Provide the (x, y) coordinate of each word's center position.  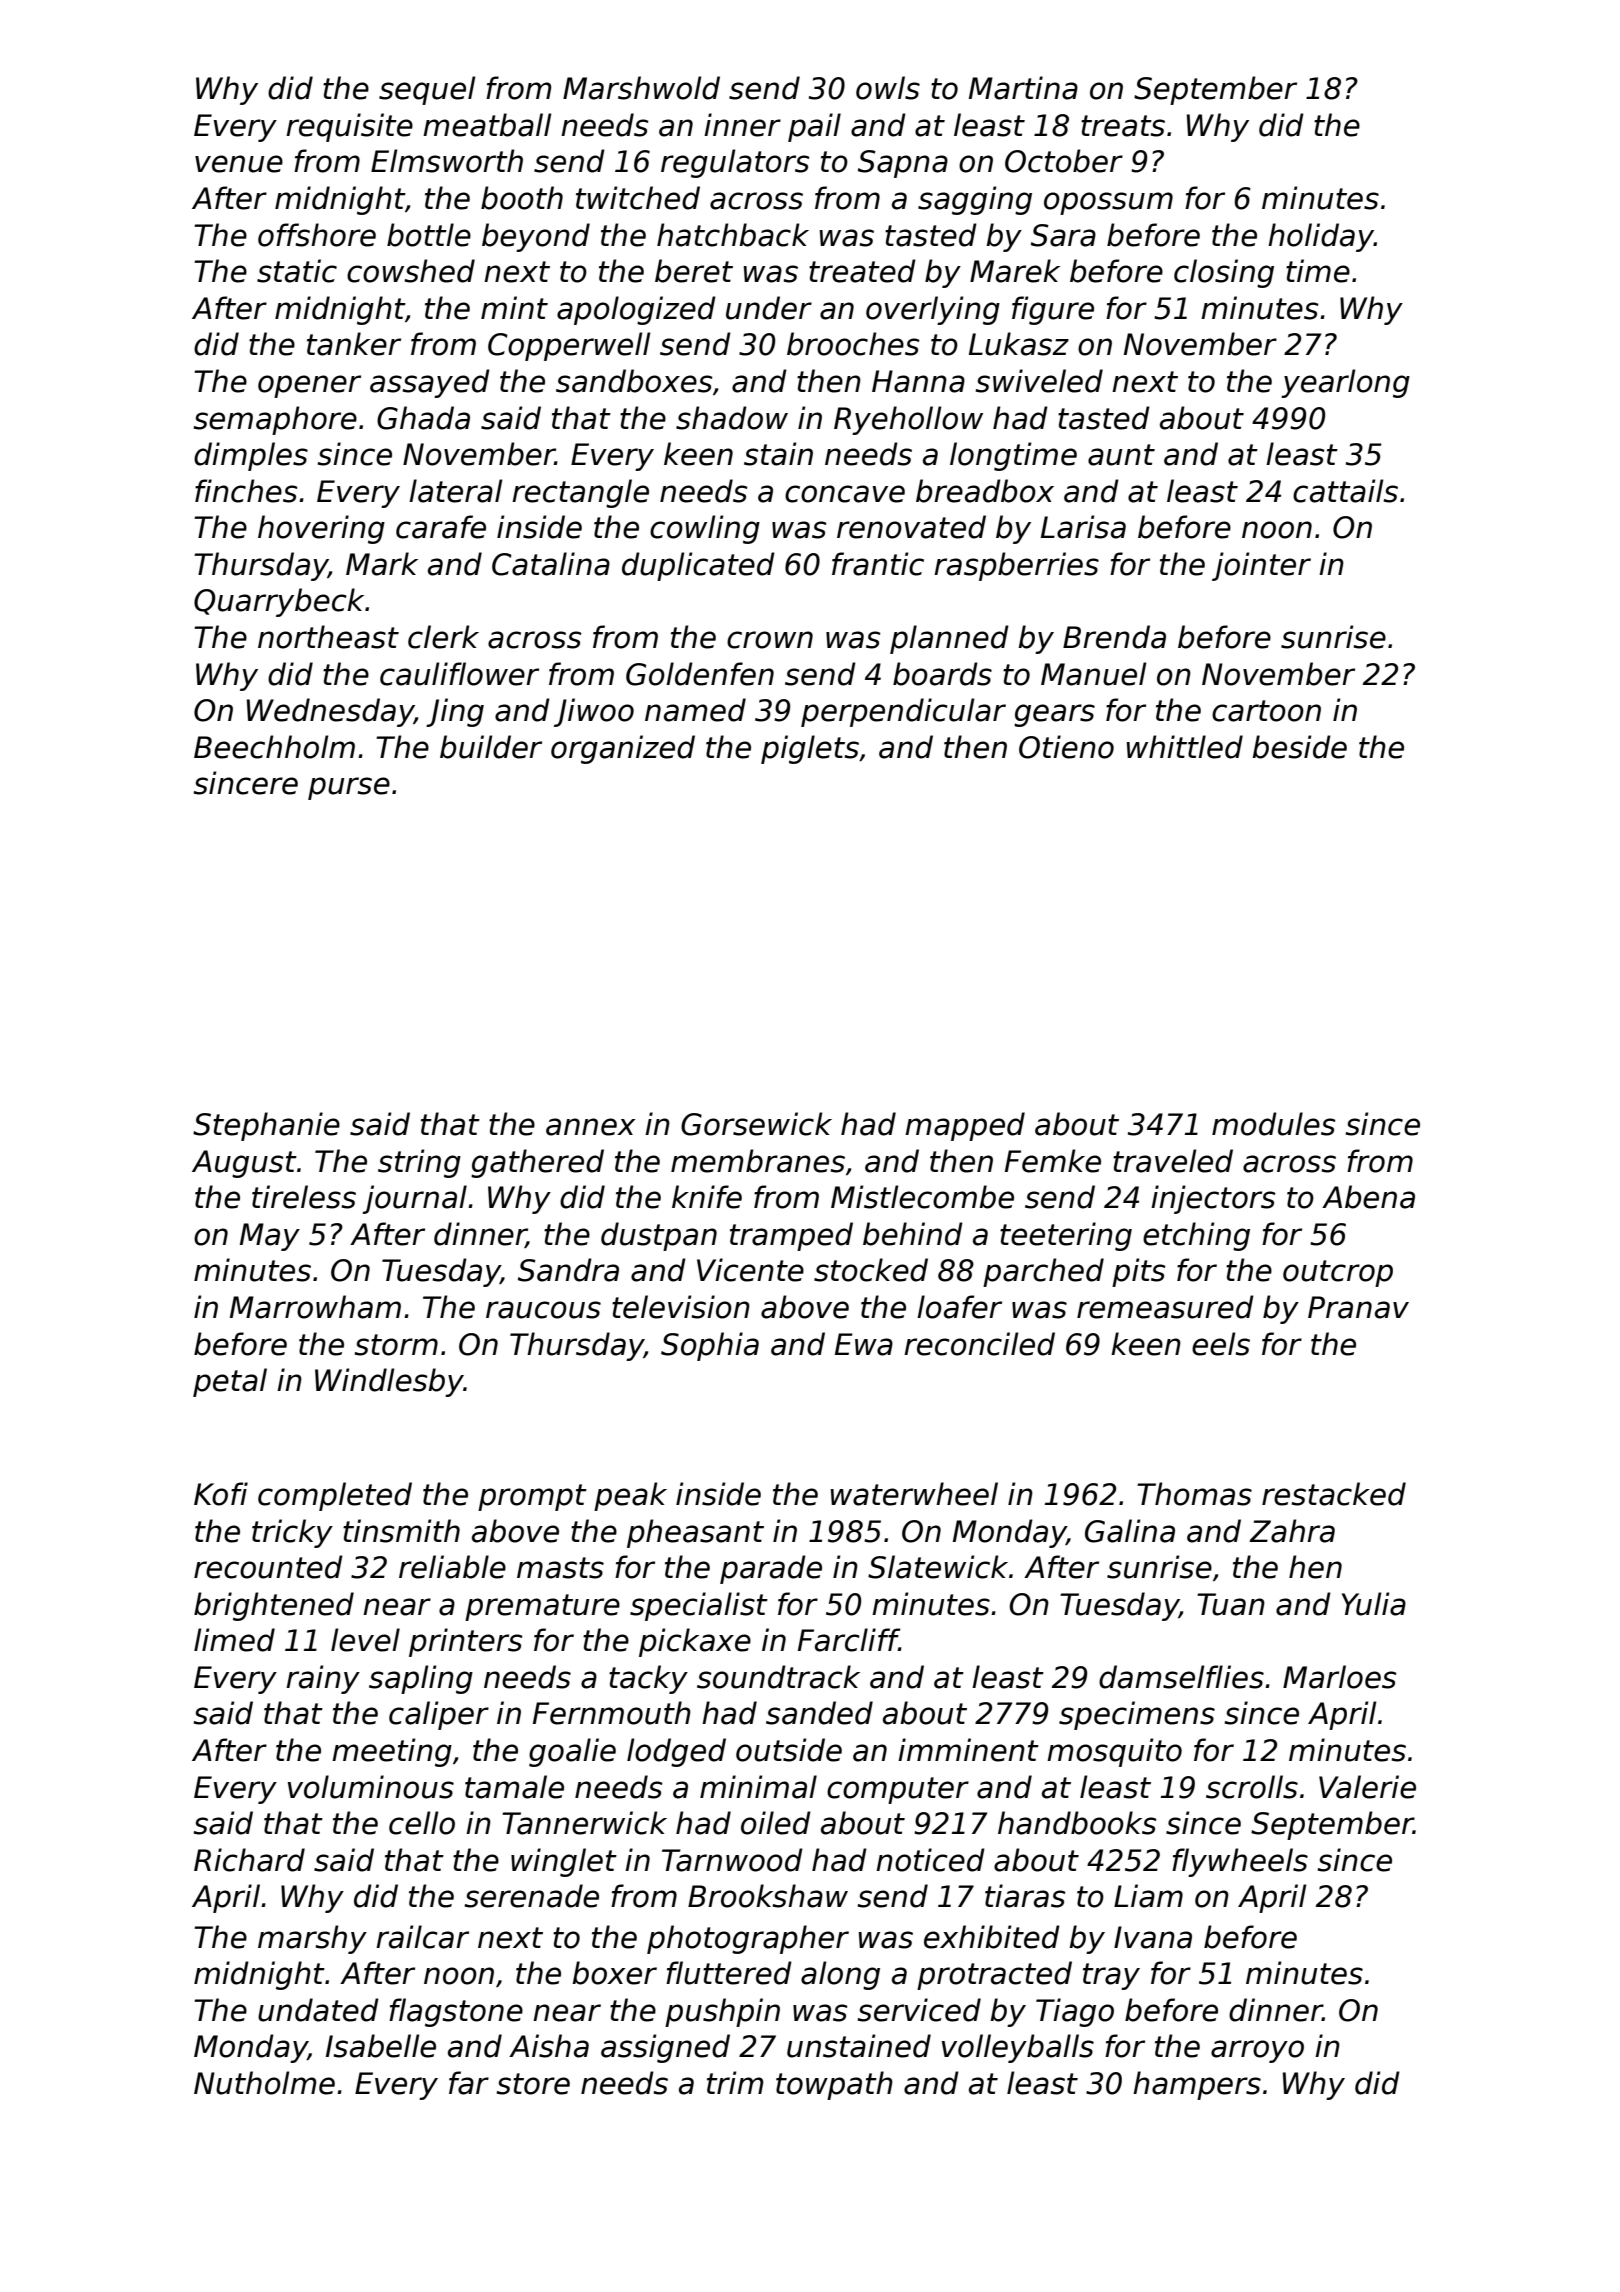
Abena (1368, 1197)
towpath (834, 2085)
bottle (429, 235)
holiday (1321, 237)
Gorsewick (756, 1124)
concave (845, 494)
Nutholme (264, 2083)
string (419, 1163)
